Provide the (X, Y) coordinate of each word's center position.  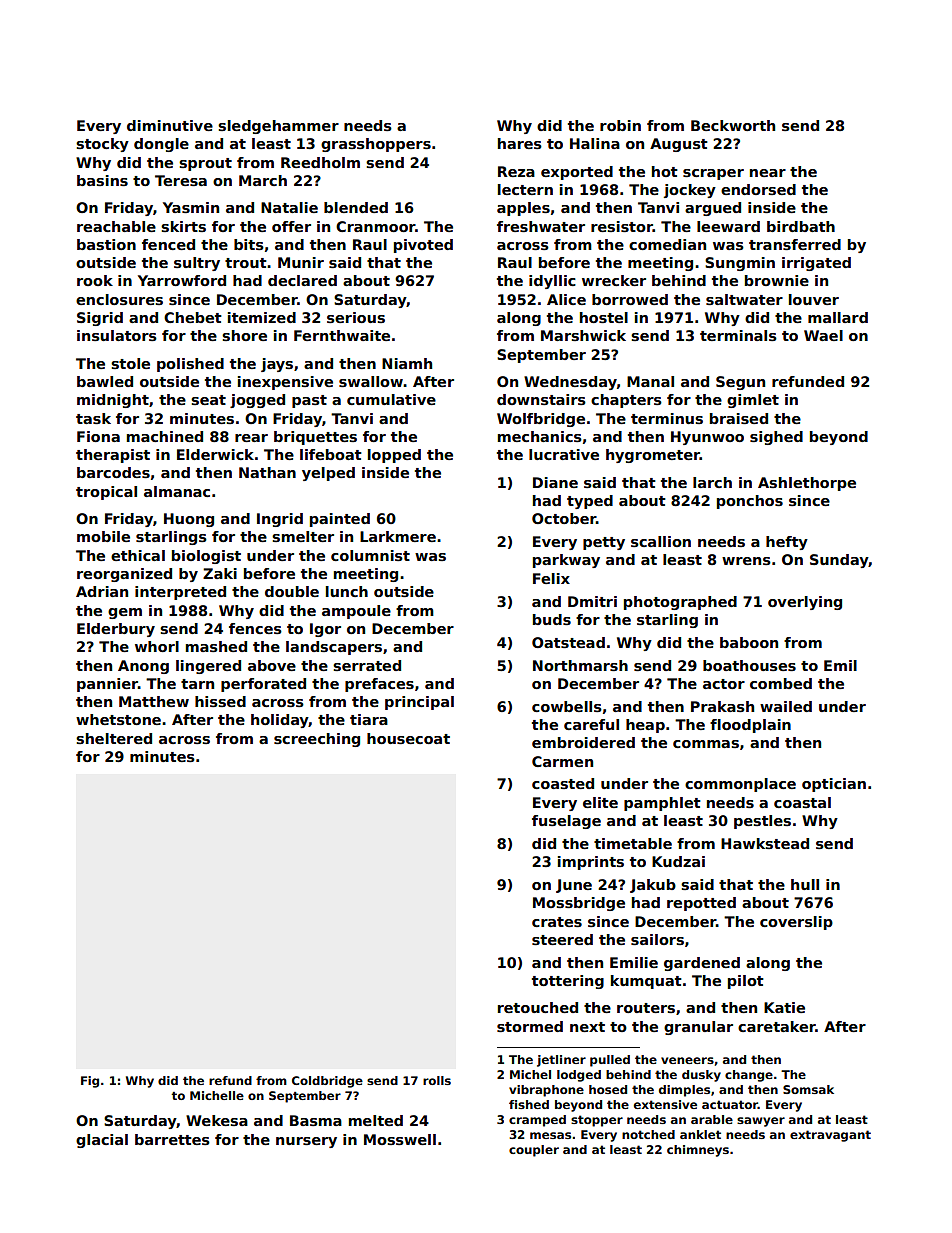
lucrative (564, 454)
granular (698, 1028)
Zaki (220, 573)
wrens (746, 561)
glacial (102, 1141)
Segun (740, 383)
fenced (168, 244)
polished (190, 365)
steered (562, 939)
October (564, 518)
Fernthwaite (342, 335)
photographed (680, 603)
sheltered (114, 738)
